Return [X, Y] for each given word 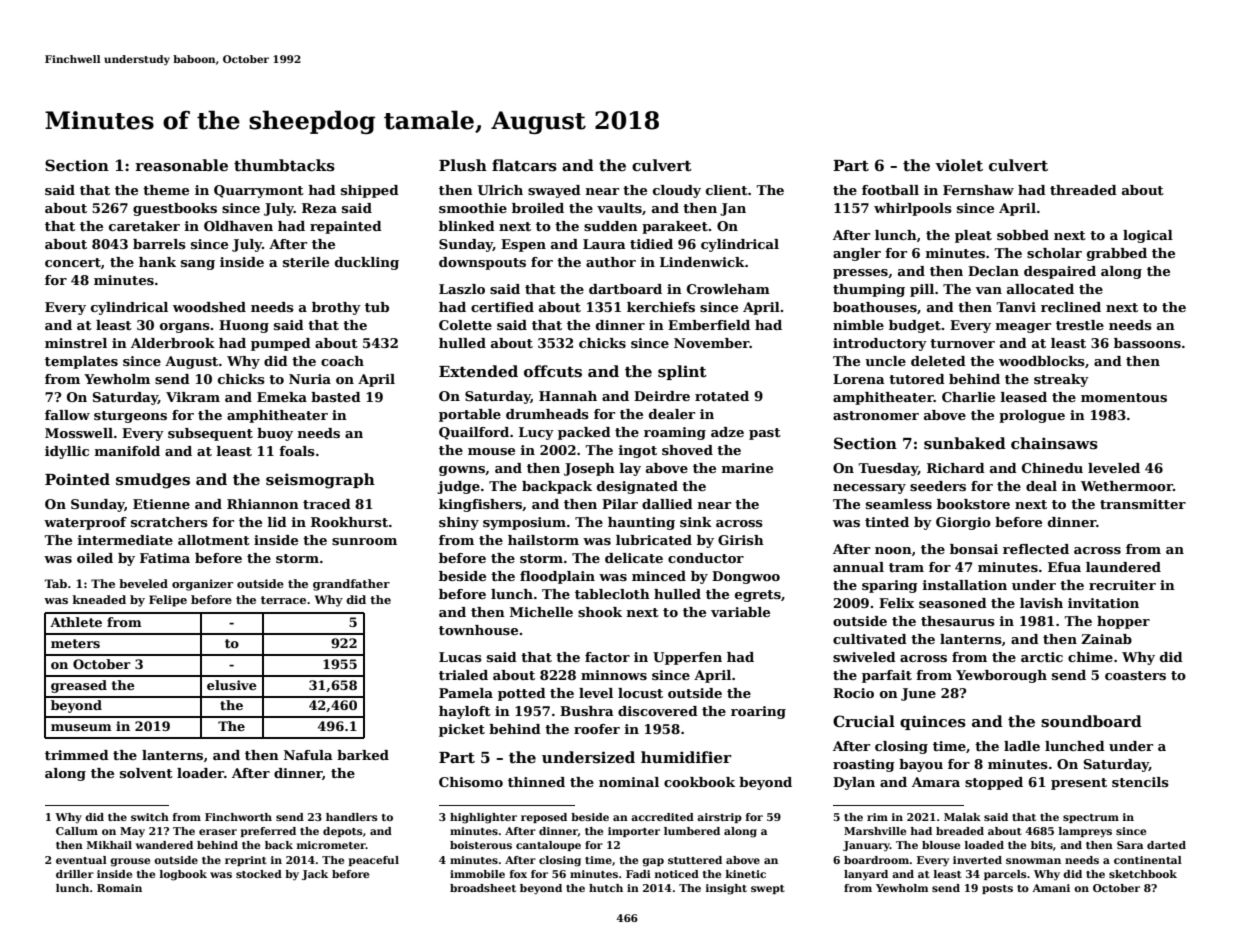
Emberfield [709, 325]
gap [653, 862]
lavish [1041, 603]
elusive [232, 685]
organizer [202, 585]
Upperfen [687, 658]
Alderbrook [173, 343]
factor [607, 657]
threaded [1083, 190]
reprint [246, 861]
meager [1023, 328]
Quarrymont [259, 191]
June [918, 694]
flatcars [524, 165]
